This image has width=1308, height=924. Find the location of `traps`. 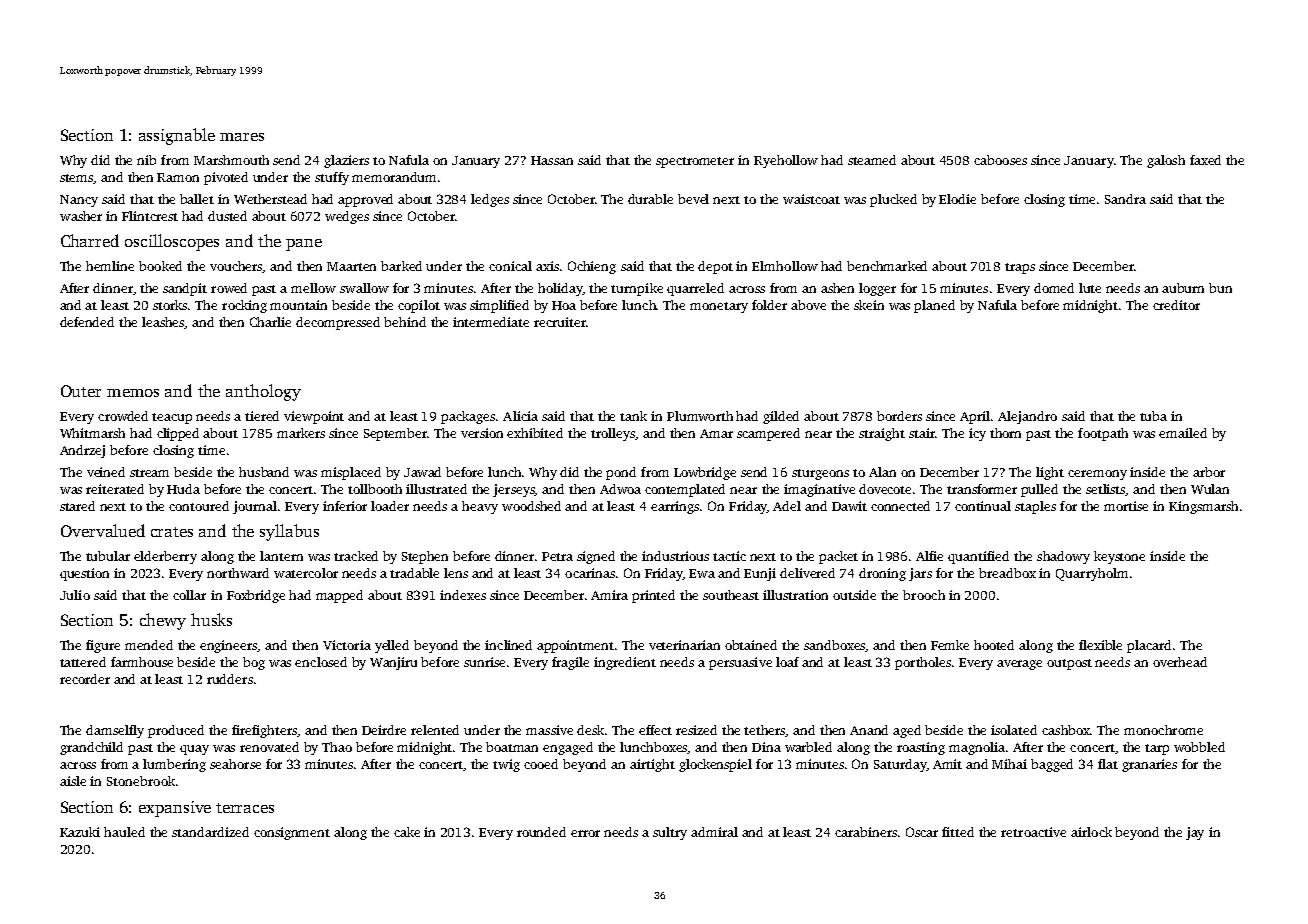

traps is located at coordinates (1020, 268).
